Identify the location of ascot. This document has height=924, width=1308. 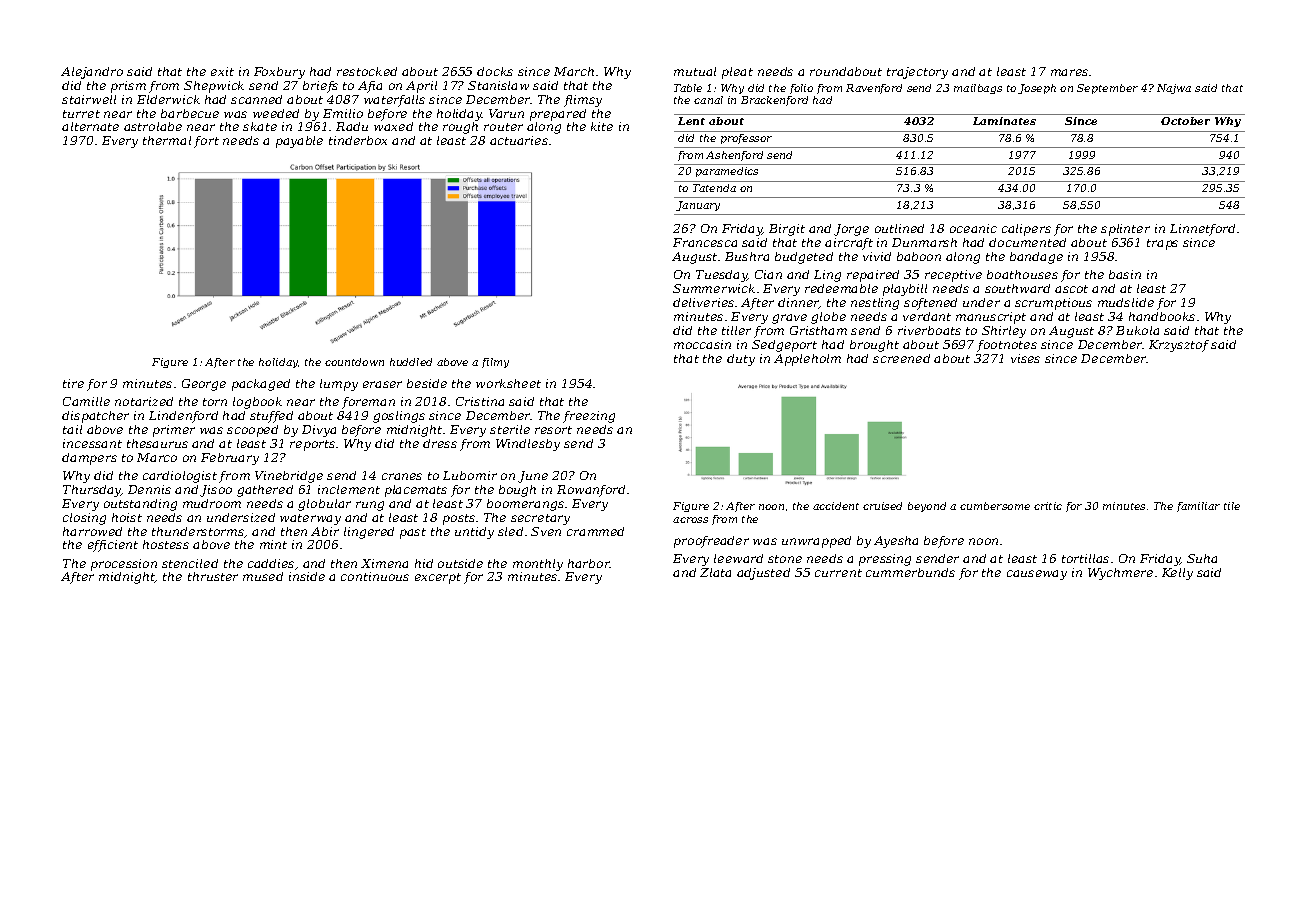
(1071, 289).
